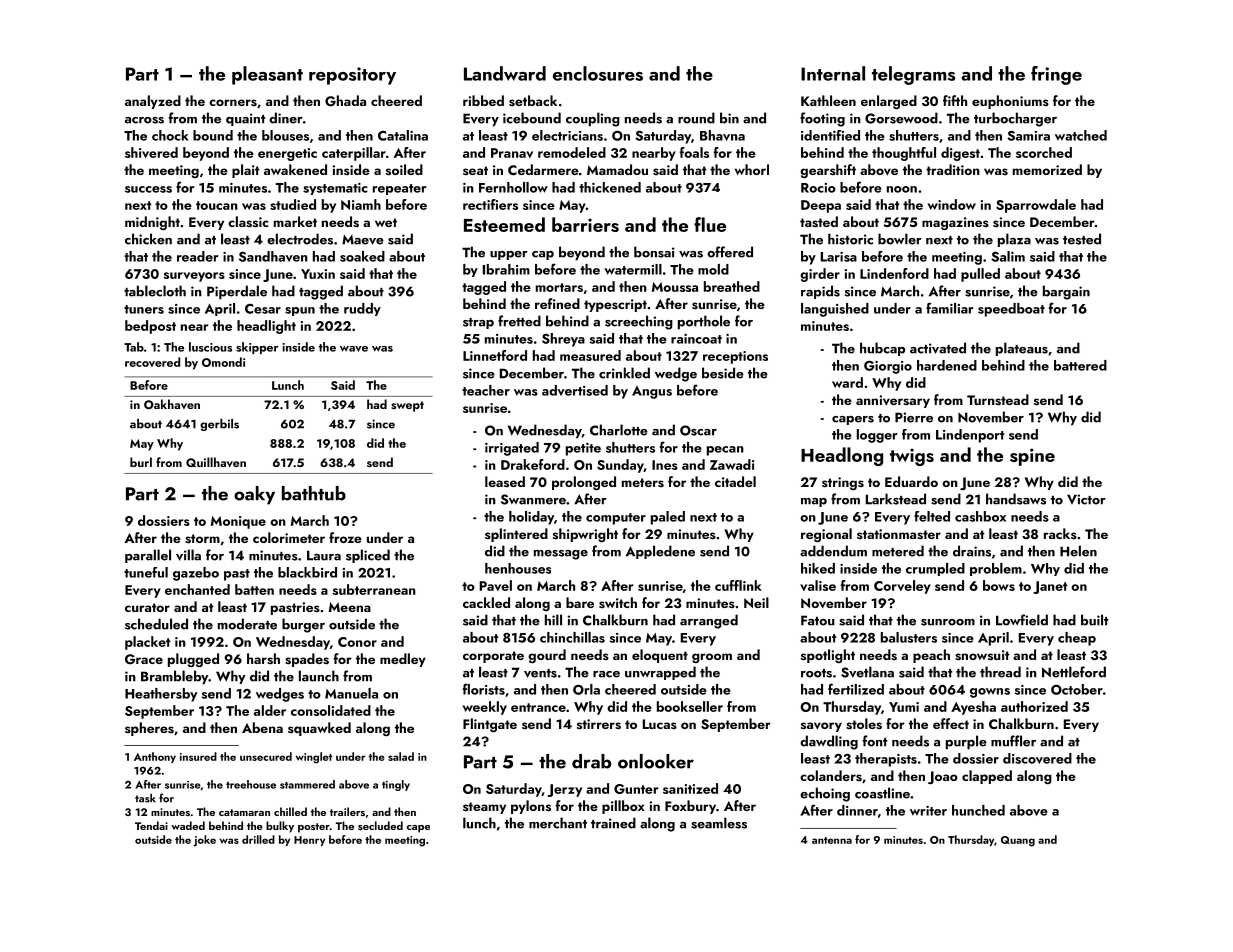 The width and height of the screenshot is (1233, 952). I want to click on joke, so click(204, 841).
